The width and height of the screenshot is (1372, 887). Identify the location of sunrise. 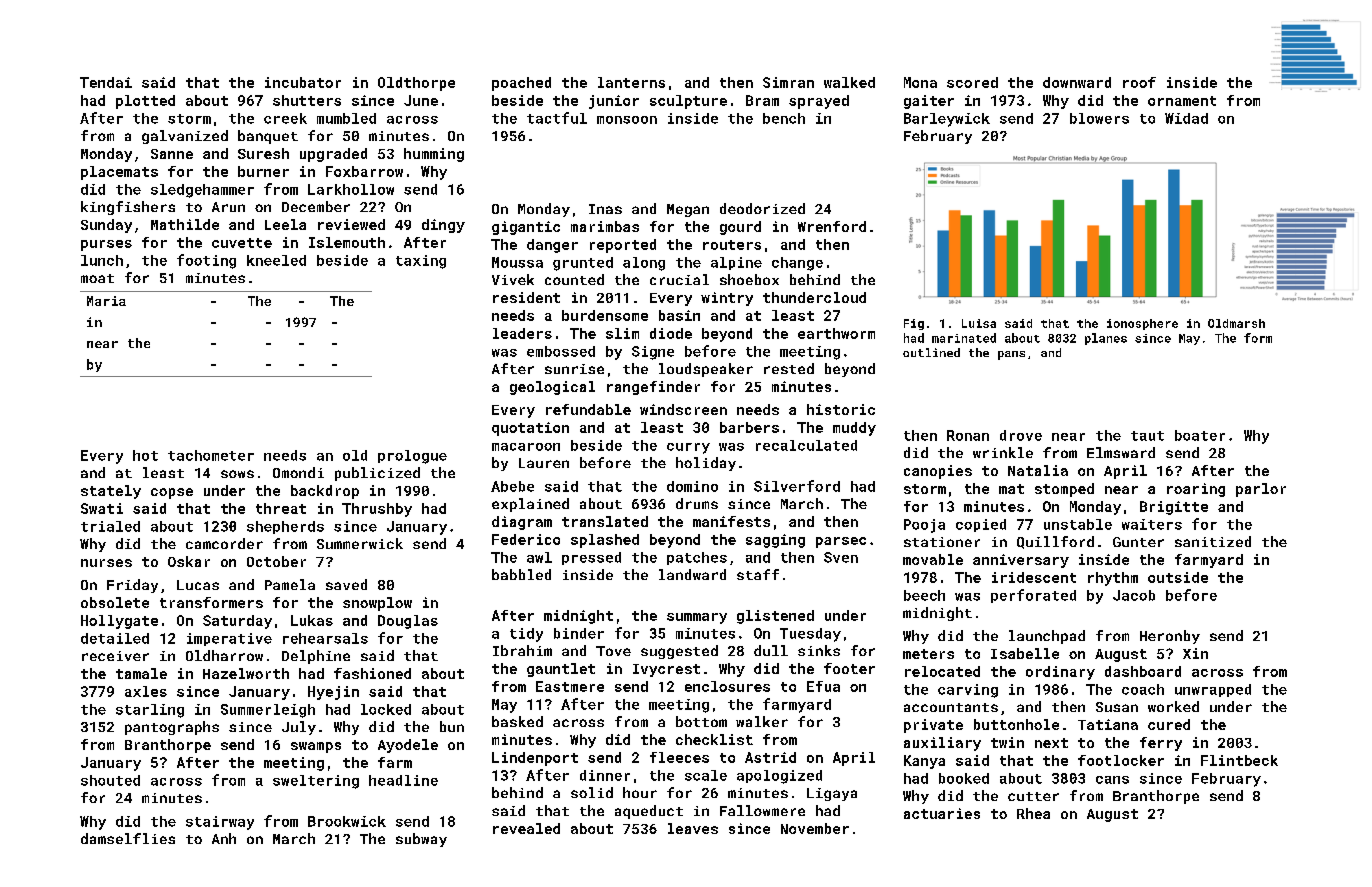
(574, 369).
